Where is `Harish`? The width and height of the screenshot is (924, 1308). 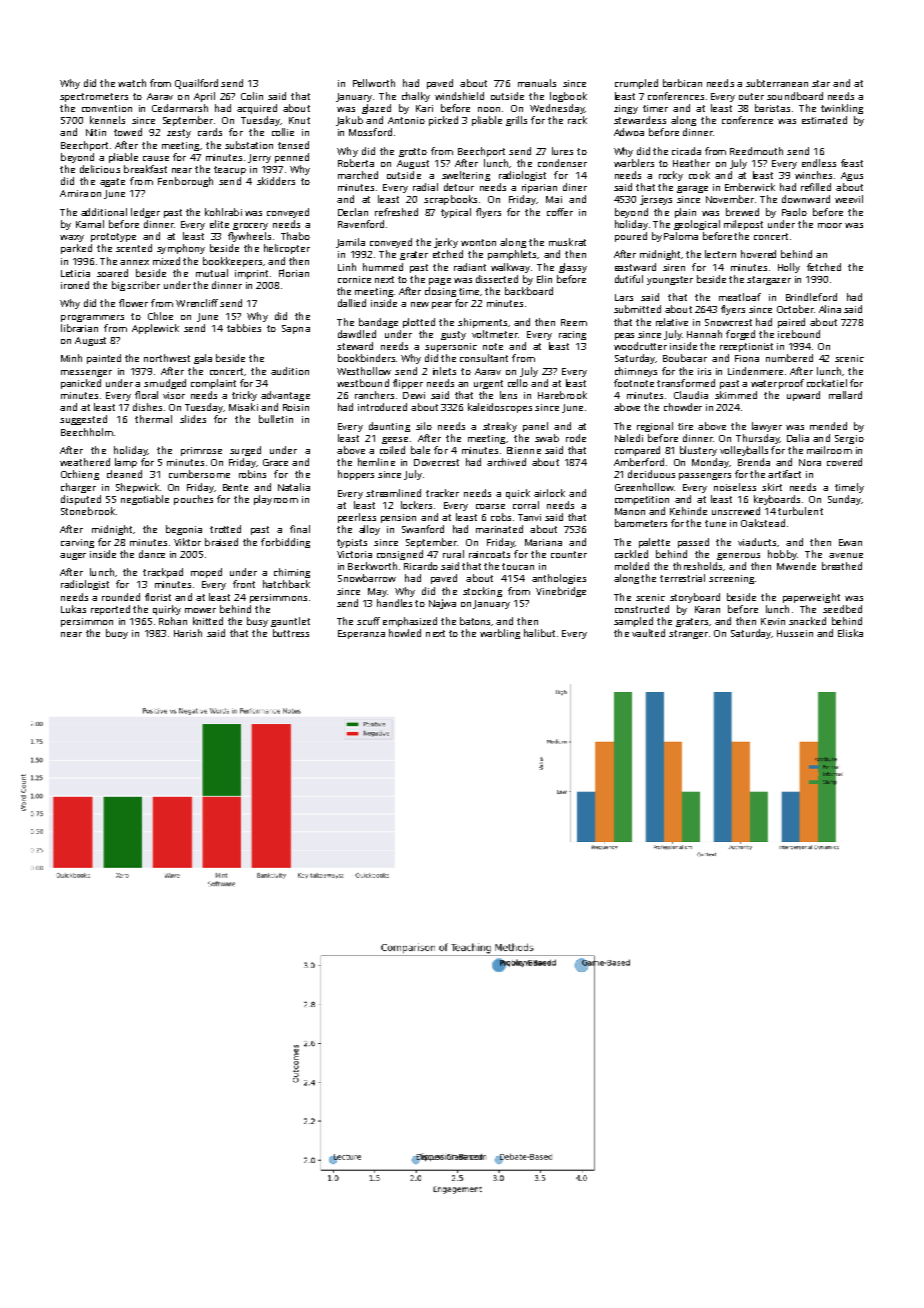
Harish is located at coordinates (188, 633).
